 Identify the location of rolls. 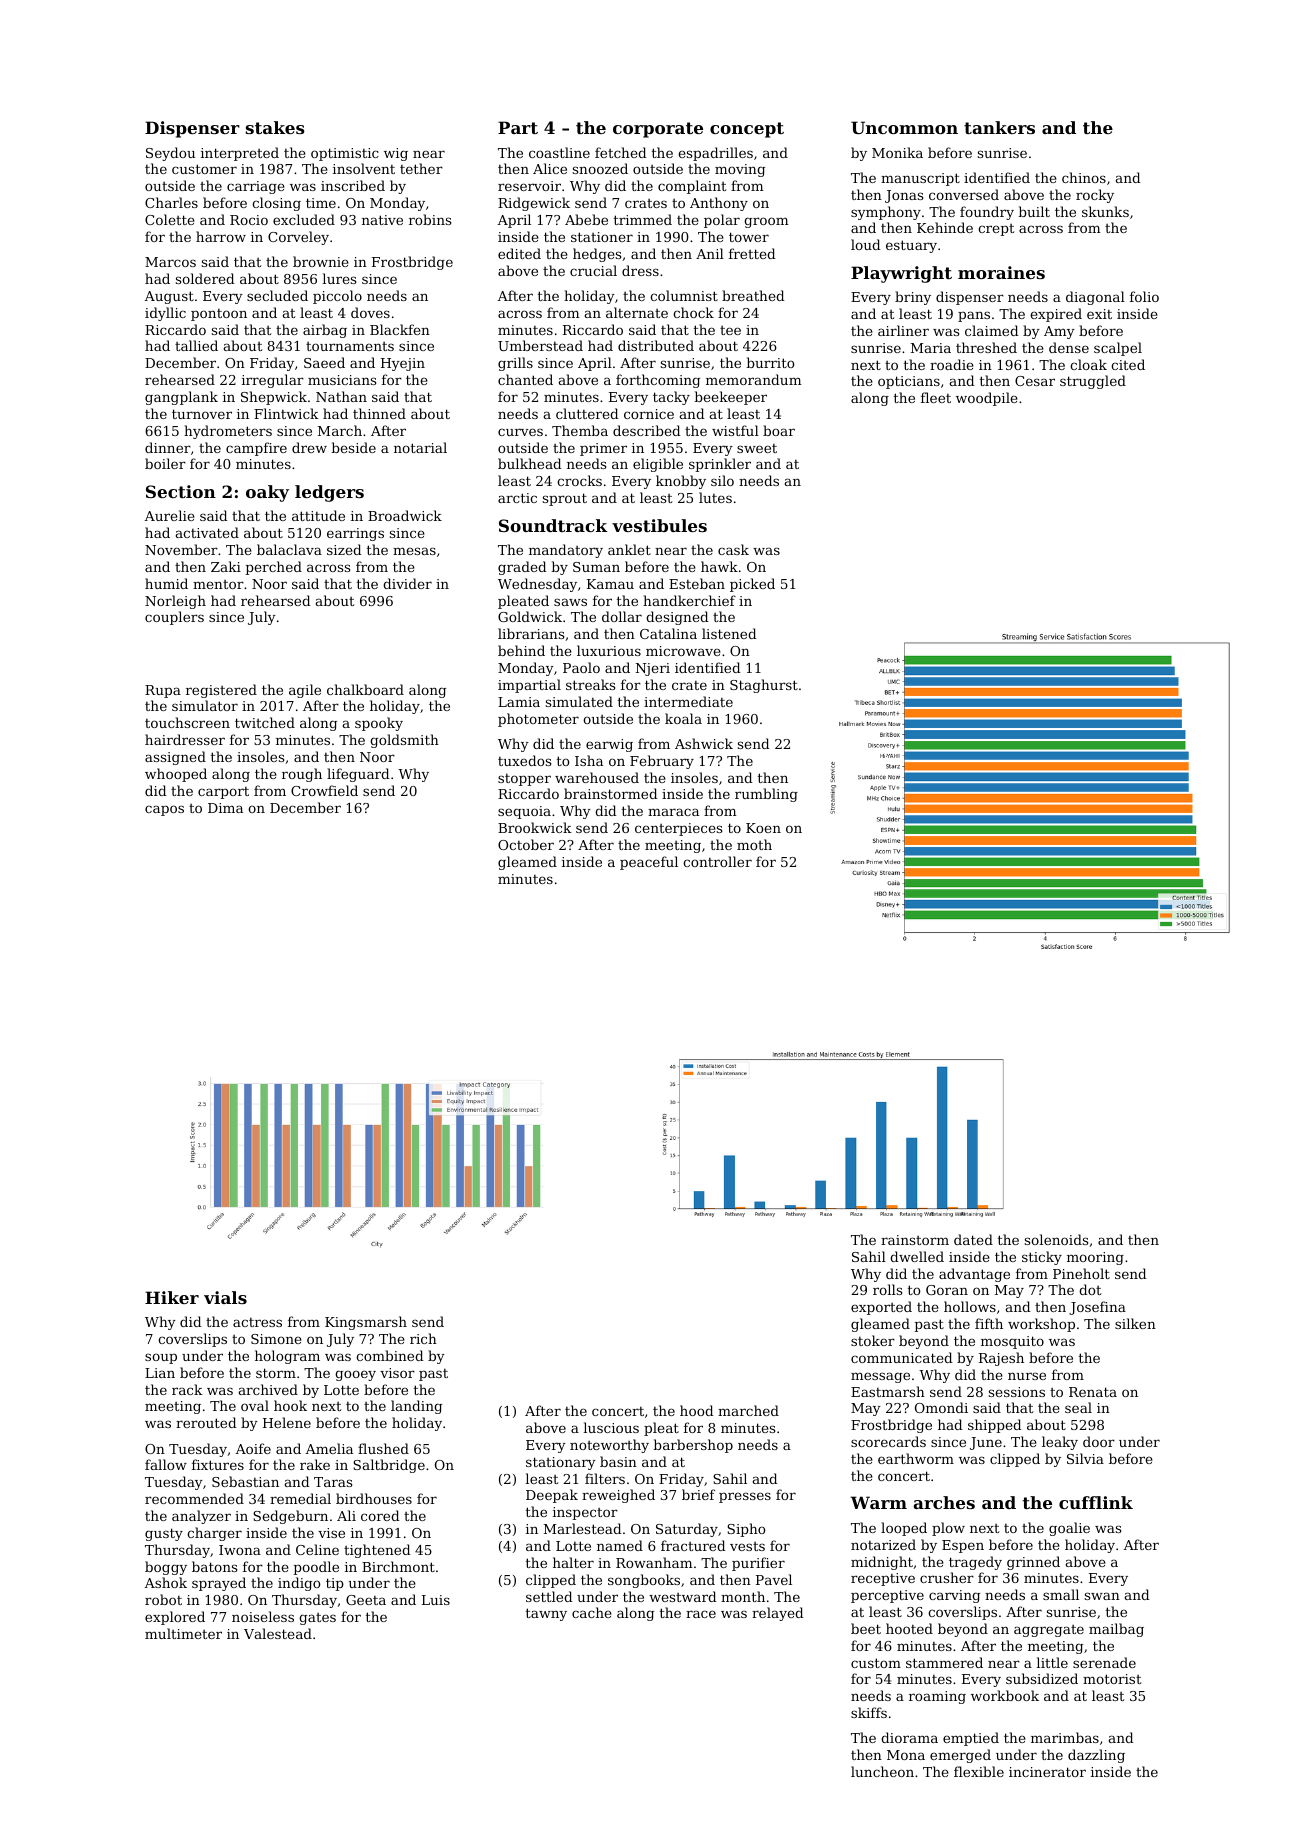
(887, 1289).
